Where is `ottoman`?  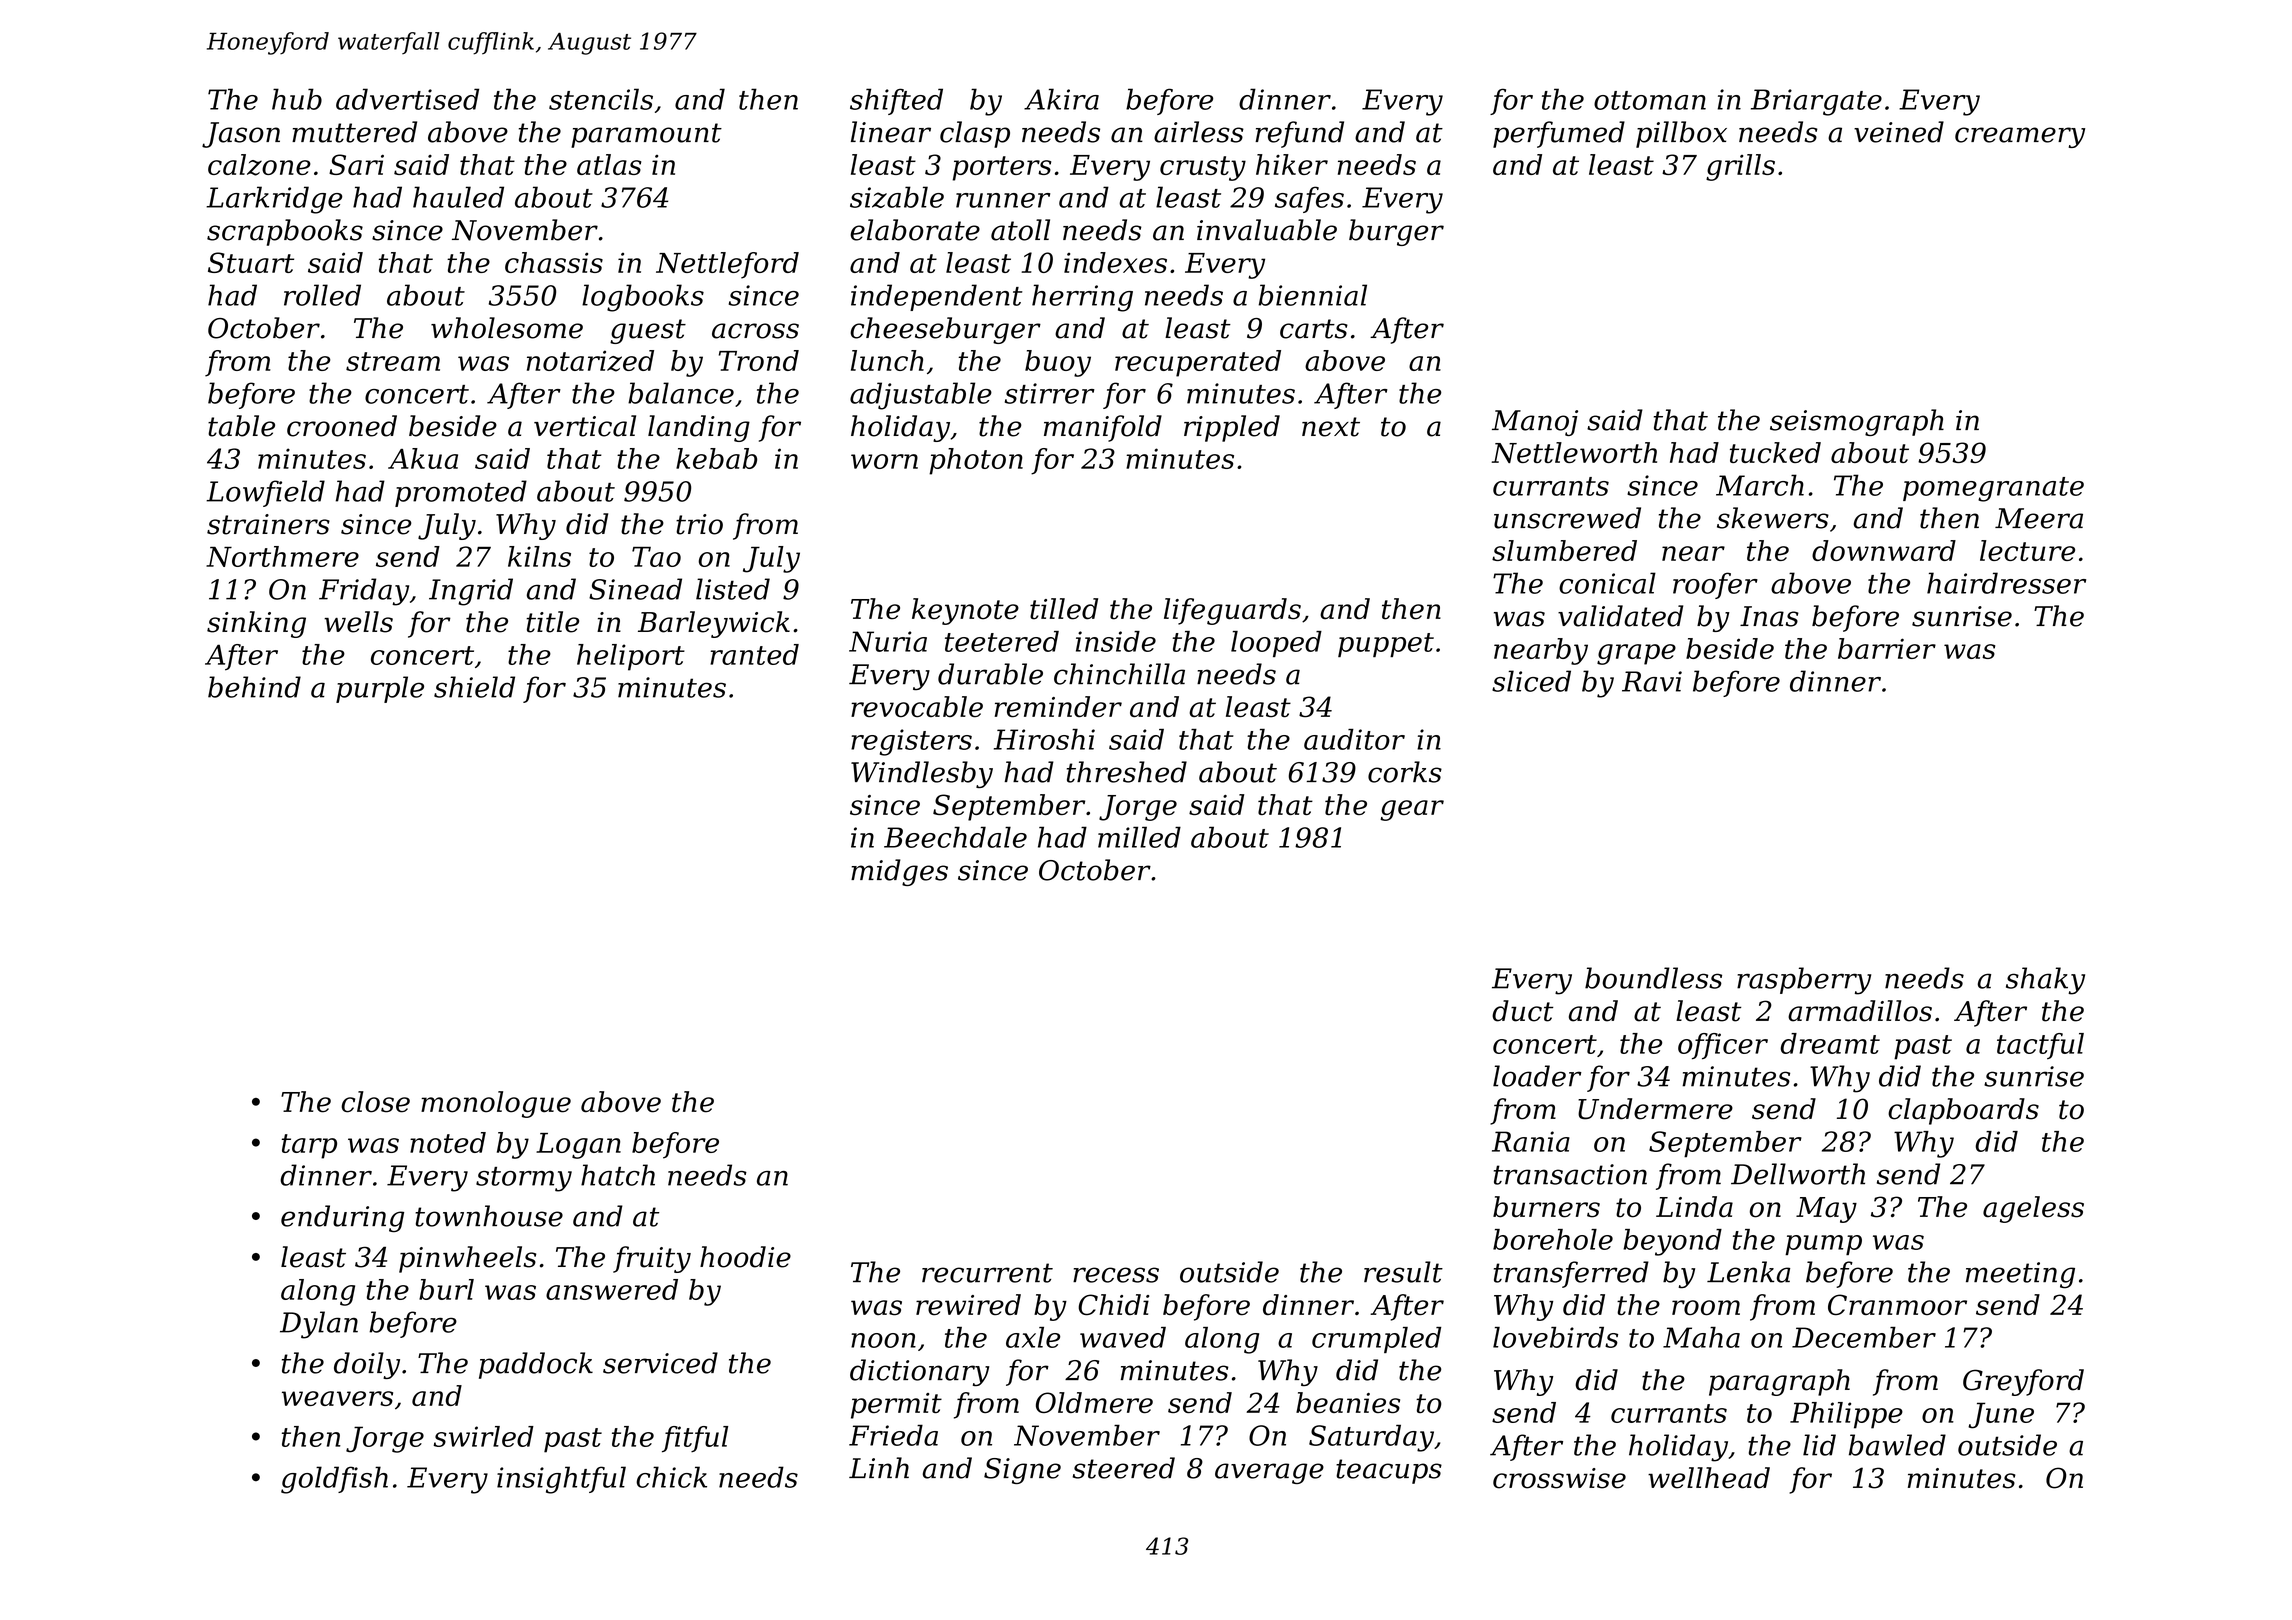 ottoman is located at coordinates (1650, 100).
